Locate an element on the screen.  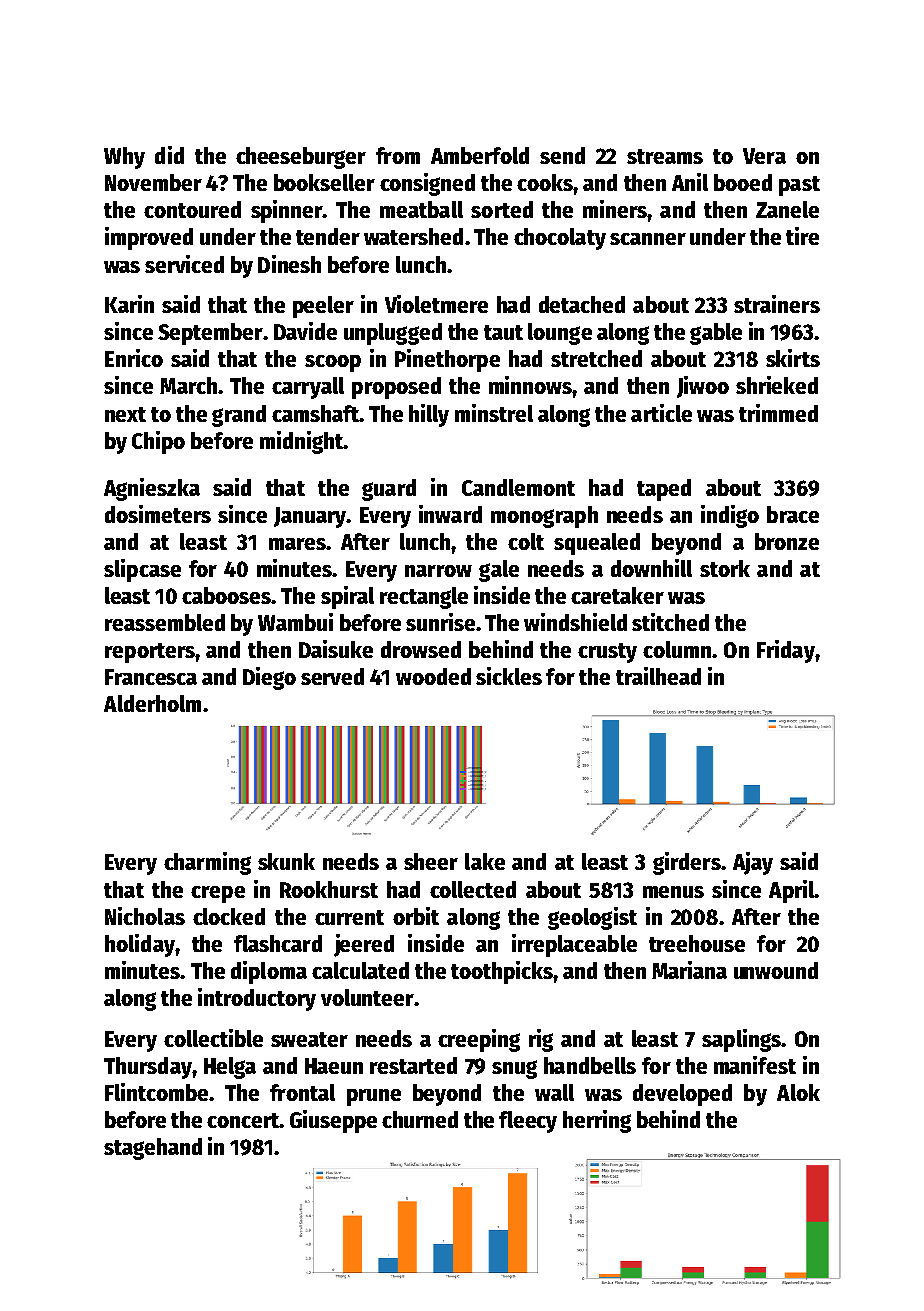
stretched is located at coordinates (596, 358).
